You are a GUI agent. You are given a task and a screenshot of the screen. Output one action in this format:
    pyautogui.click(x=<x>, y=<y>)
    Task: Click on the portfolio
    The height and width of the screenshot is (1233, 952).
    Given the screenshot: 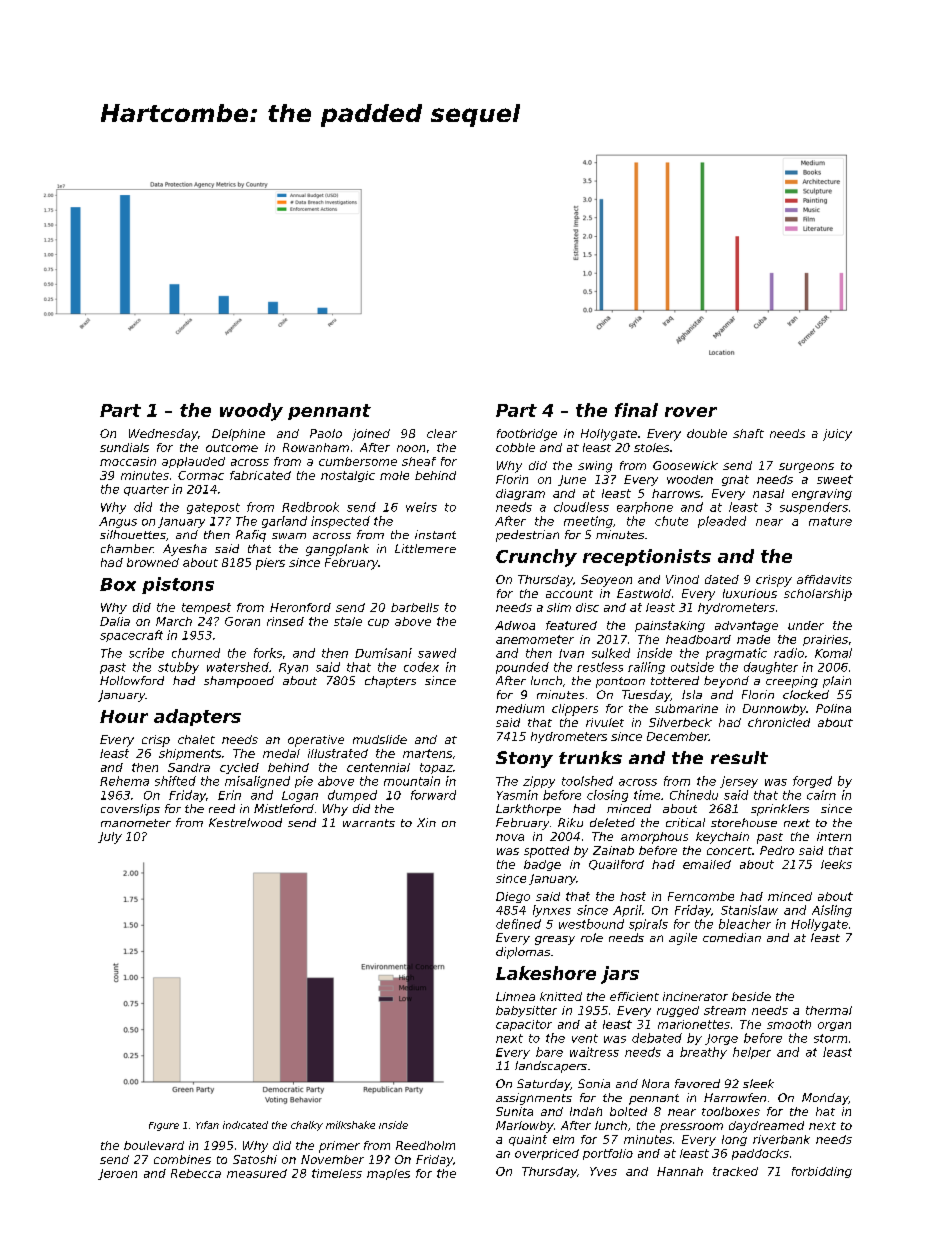 What is the action you would take?
    pyautogui.click(x=608, y=1154)
